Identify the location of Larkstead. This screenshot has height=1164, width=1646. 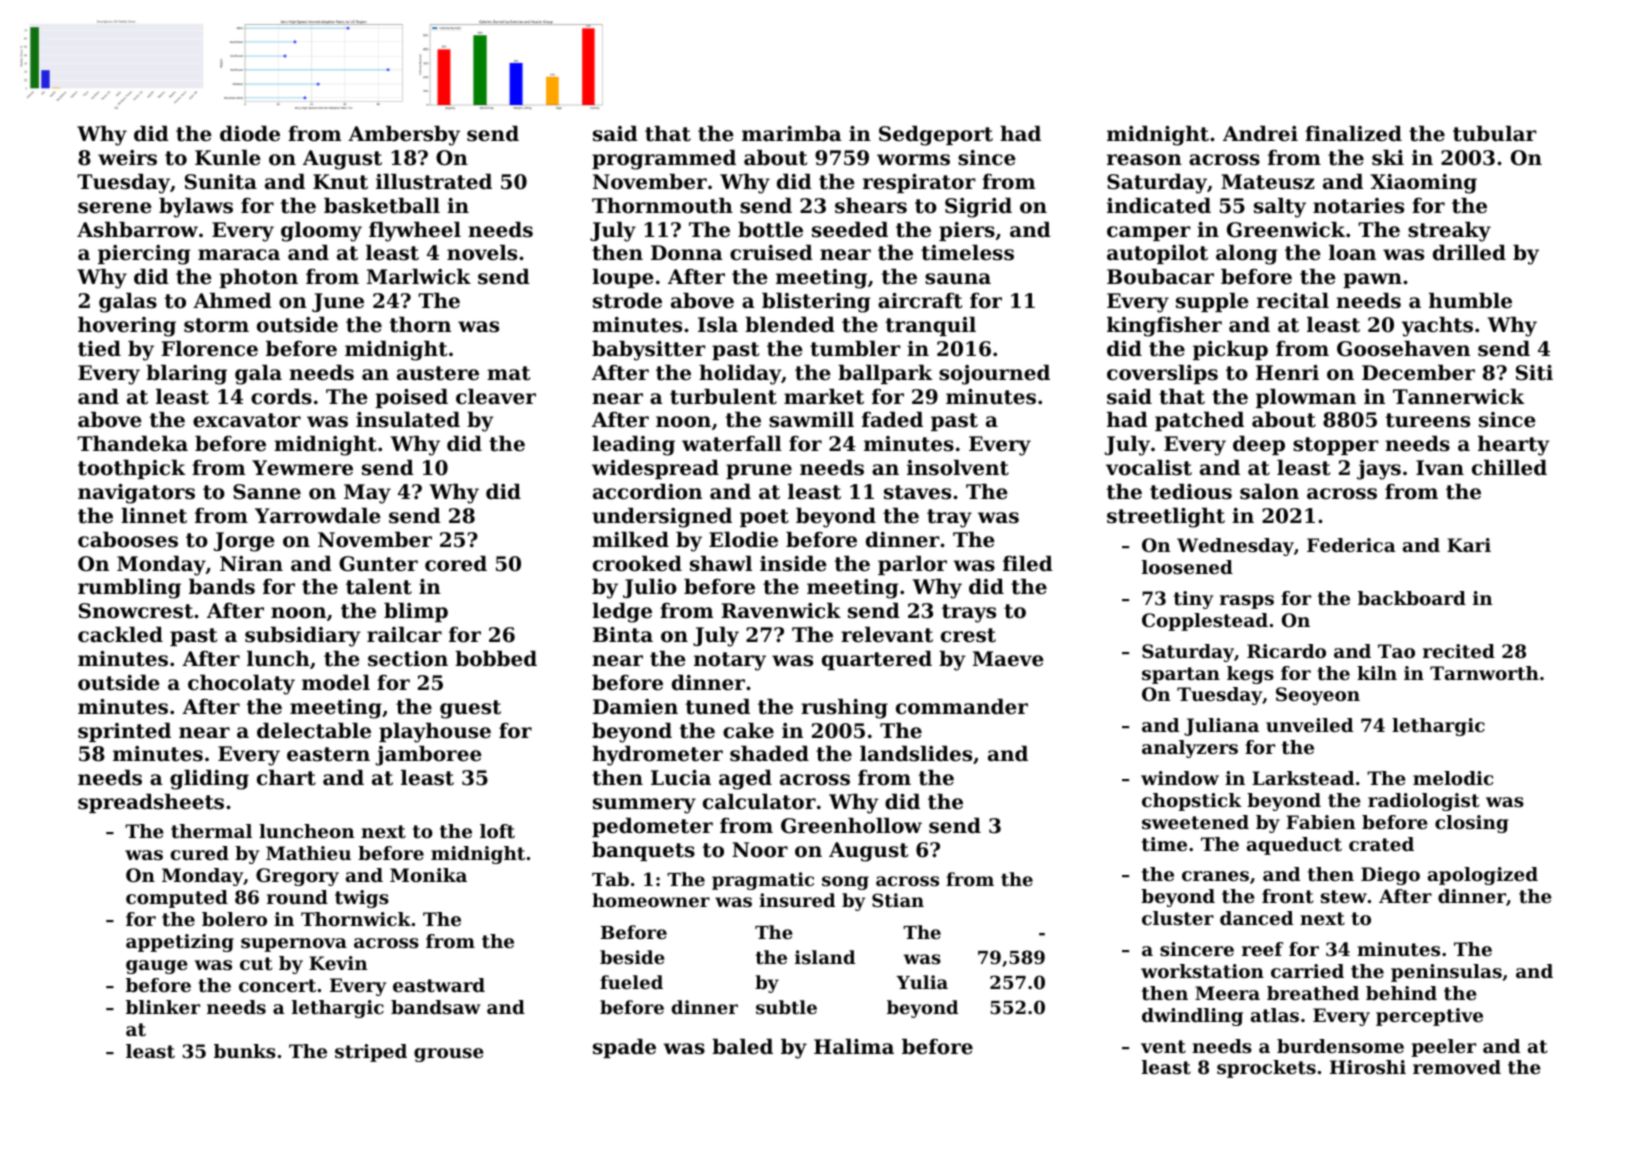
(1303, 778).
